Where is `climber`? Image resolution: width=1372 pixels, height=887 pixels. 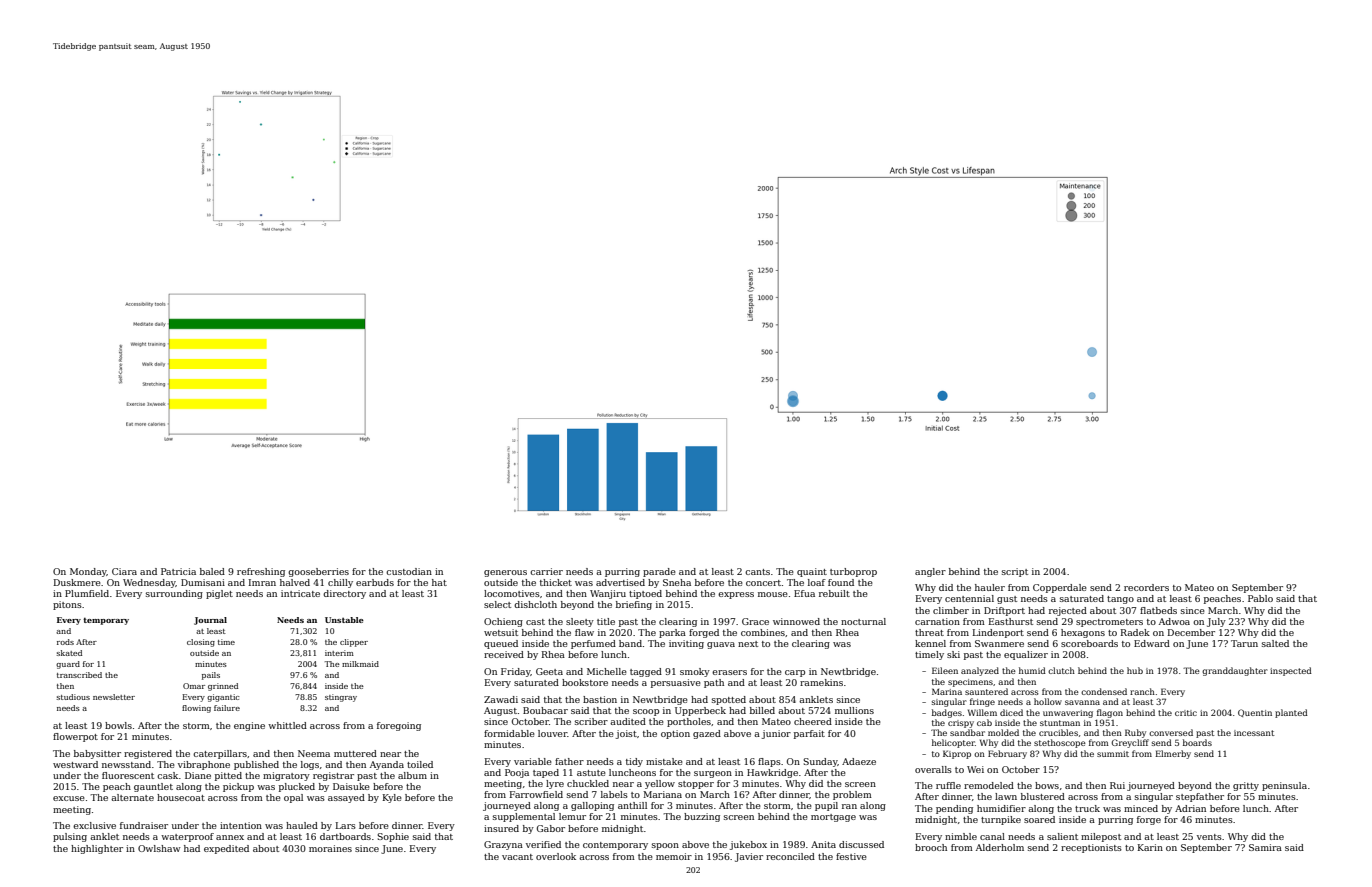 climber is located at coordinates (951, 610).
